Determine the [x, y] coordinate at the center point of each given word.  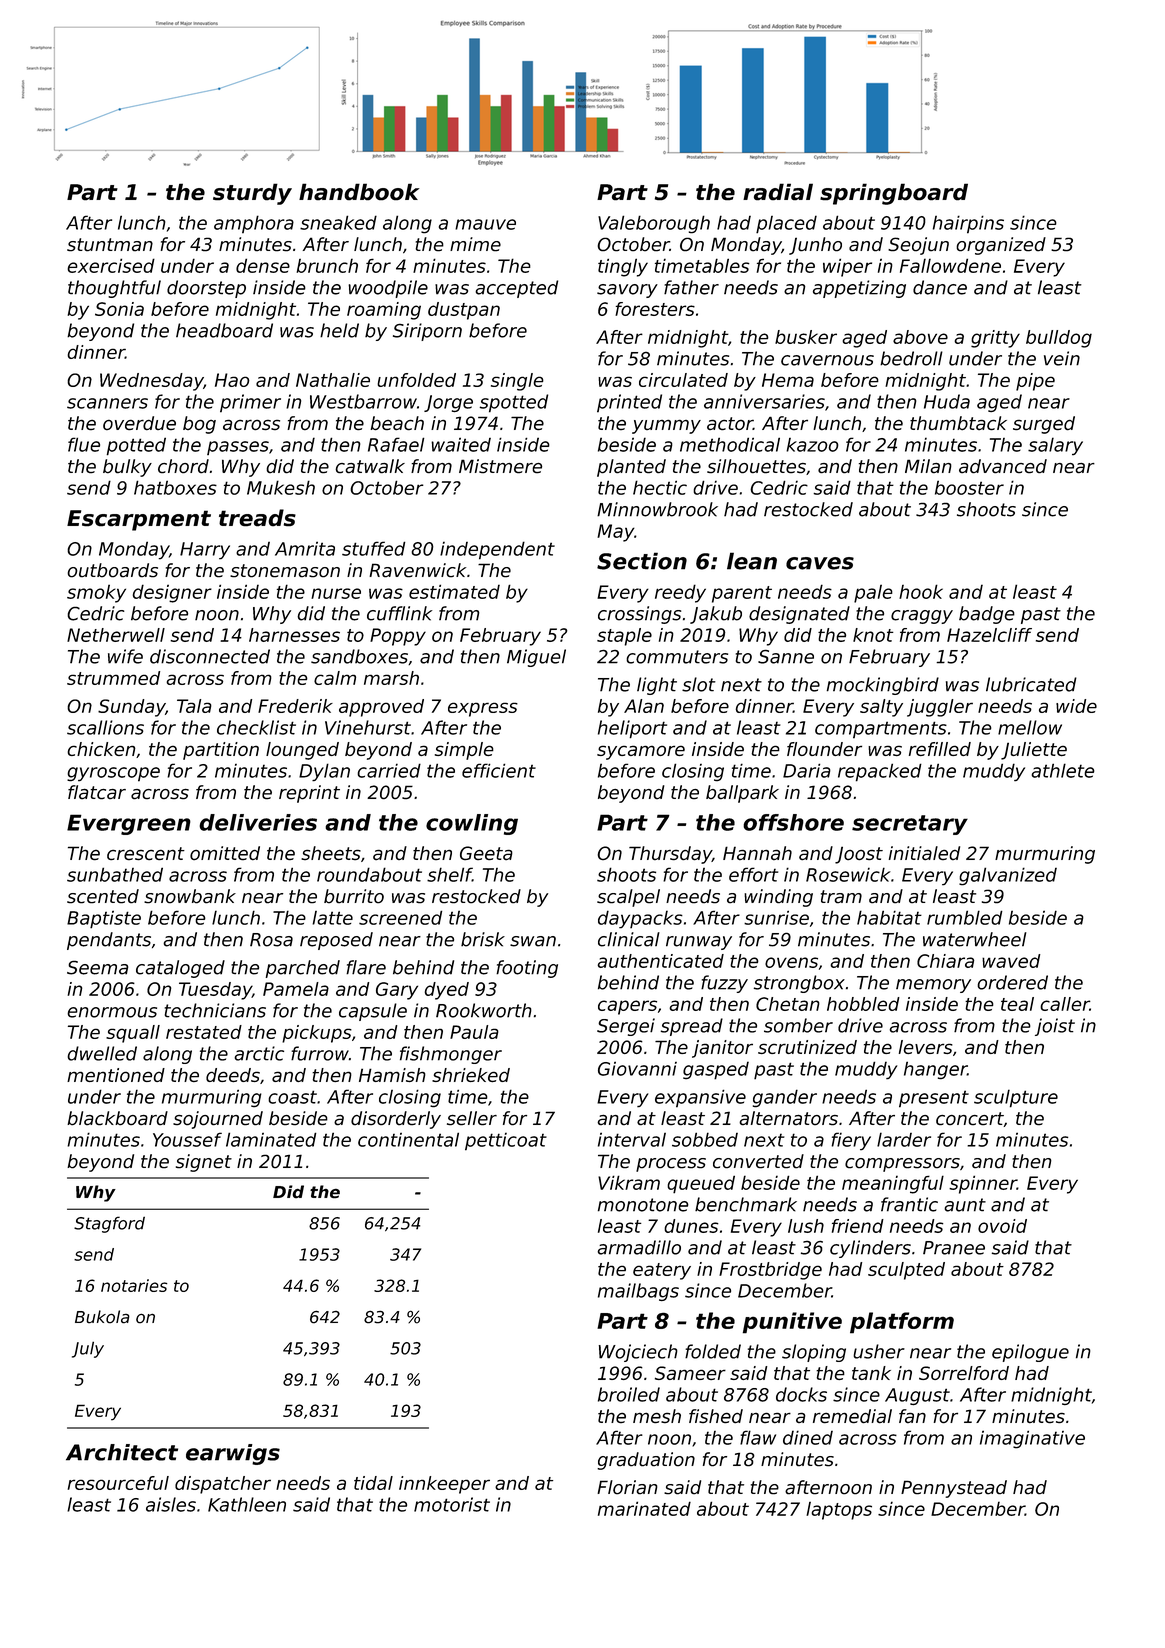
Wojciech [638, 1353]
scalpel [628, 898]
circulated [683, 380]
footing [527, 969]
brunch [327, 265]
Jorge [448, 403]
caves [820, 563]
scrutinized [807, 1047]
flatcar [97, 792]
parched [303, 969]
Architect [122, 1452]
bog [199, 425]
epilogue [1030, 1353]
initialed [924, 853]
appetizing [859, 289]
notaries [134, 1285]
